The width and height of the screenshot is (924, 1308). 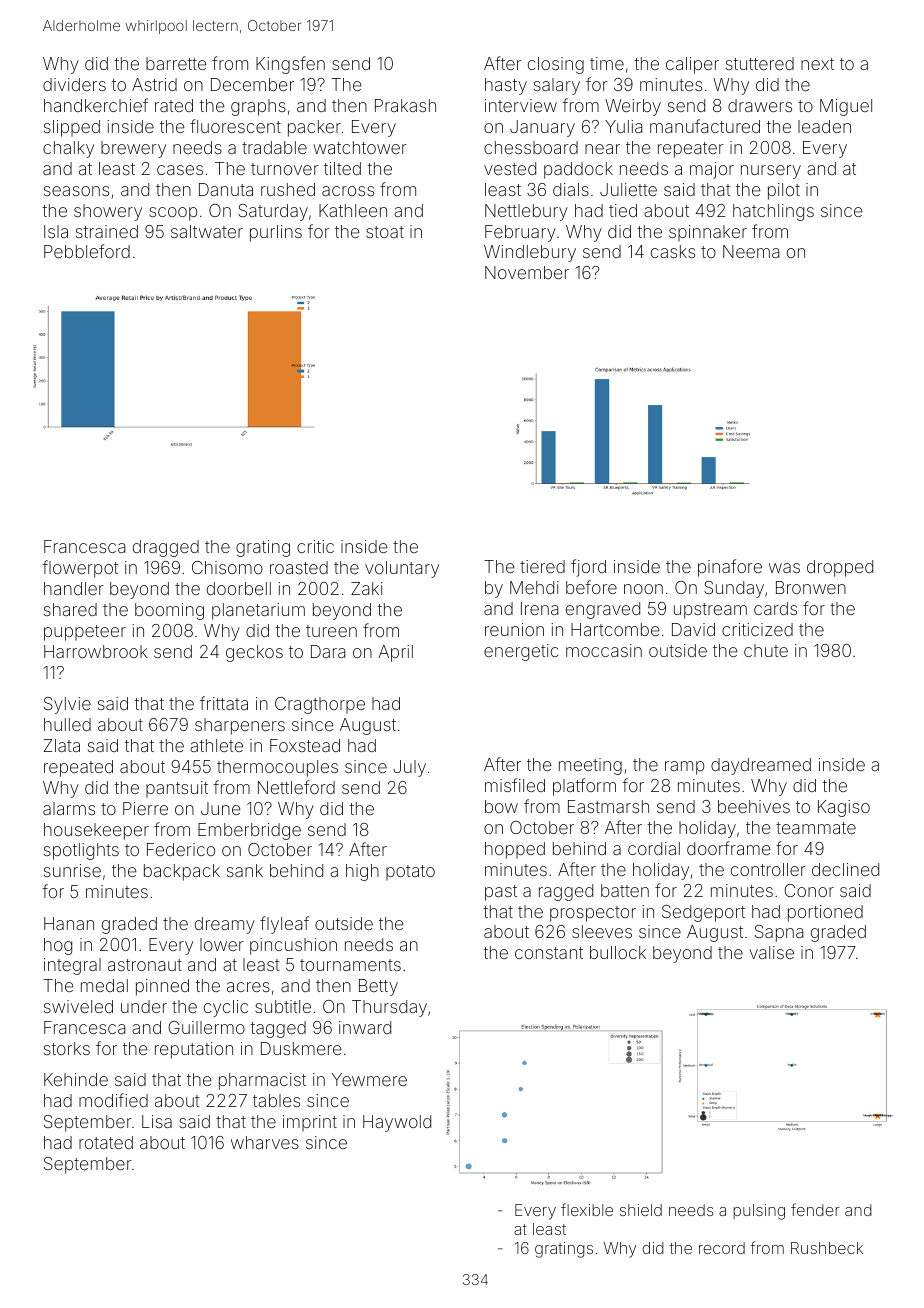 What do you see at coordinates (397, 1123) in the screenshot?
I see `Haywold` at bounding box center [397, 1123].
